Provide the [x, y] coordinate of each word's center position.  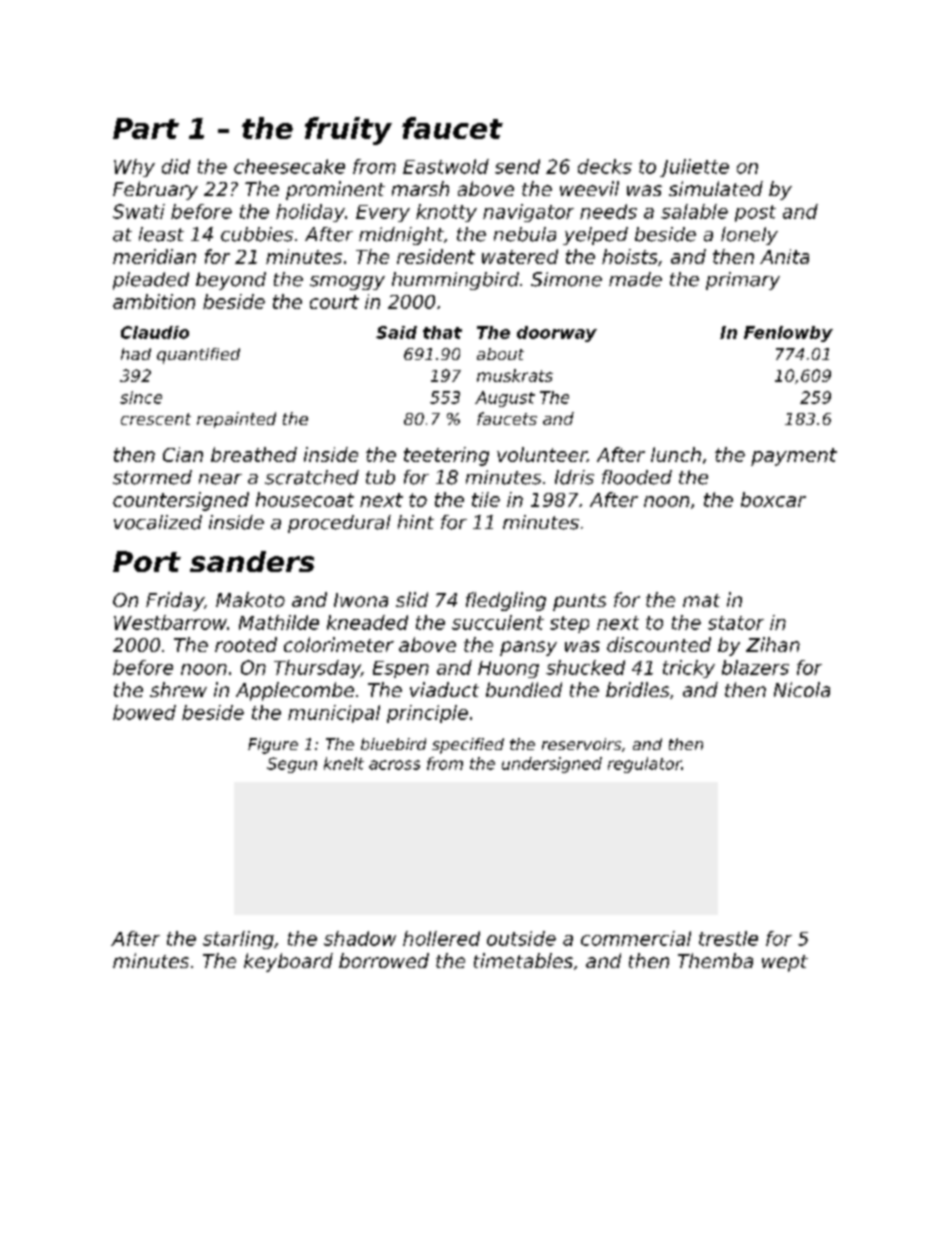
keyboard [288, 962]
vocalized [158, 522]
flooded [637, 477]
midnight [401, 236]
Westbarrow [170, 622]
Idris [574, 477]
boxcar [773, 499]
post [755, 213]
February [155, 190]
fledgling [506, 601]
